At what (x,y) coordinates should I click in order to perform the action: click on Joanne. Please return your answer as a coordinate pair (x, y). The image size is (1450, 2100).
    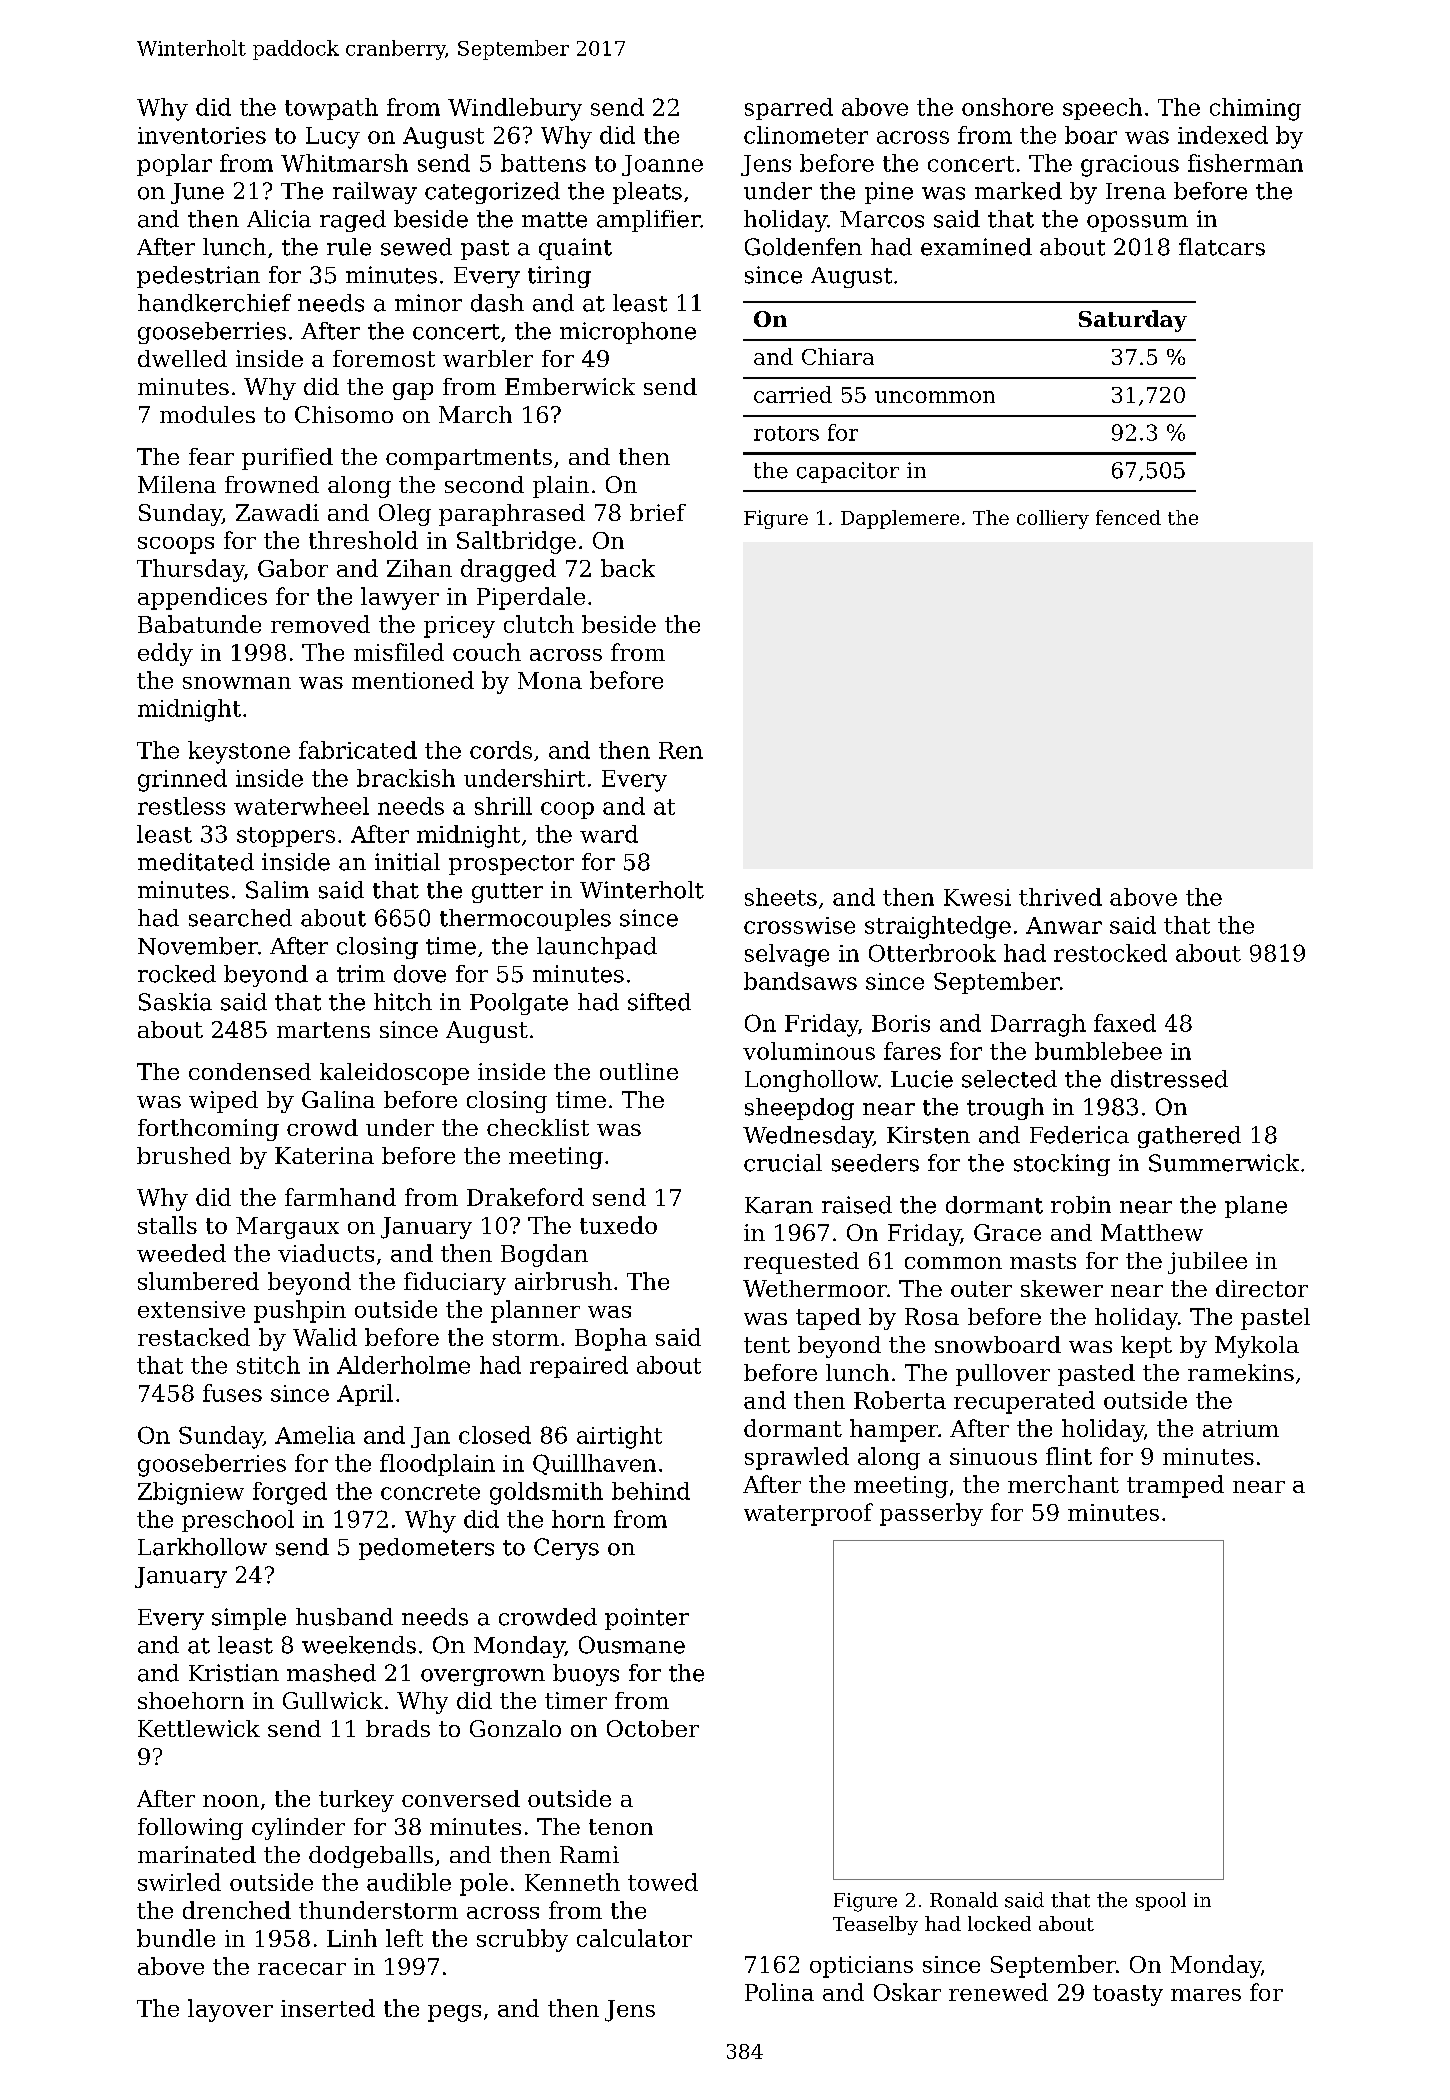
    Looking at the image, I should click on (662, 165).
